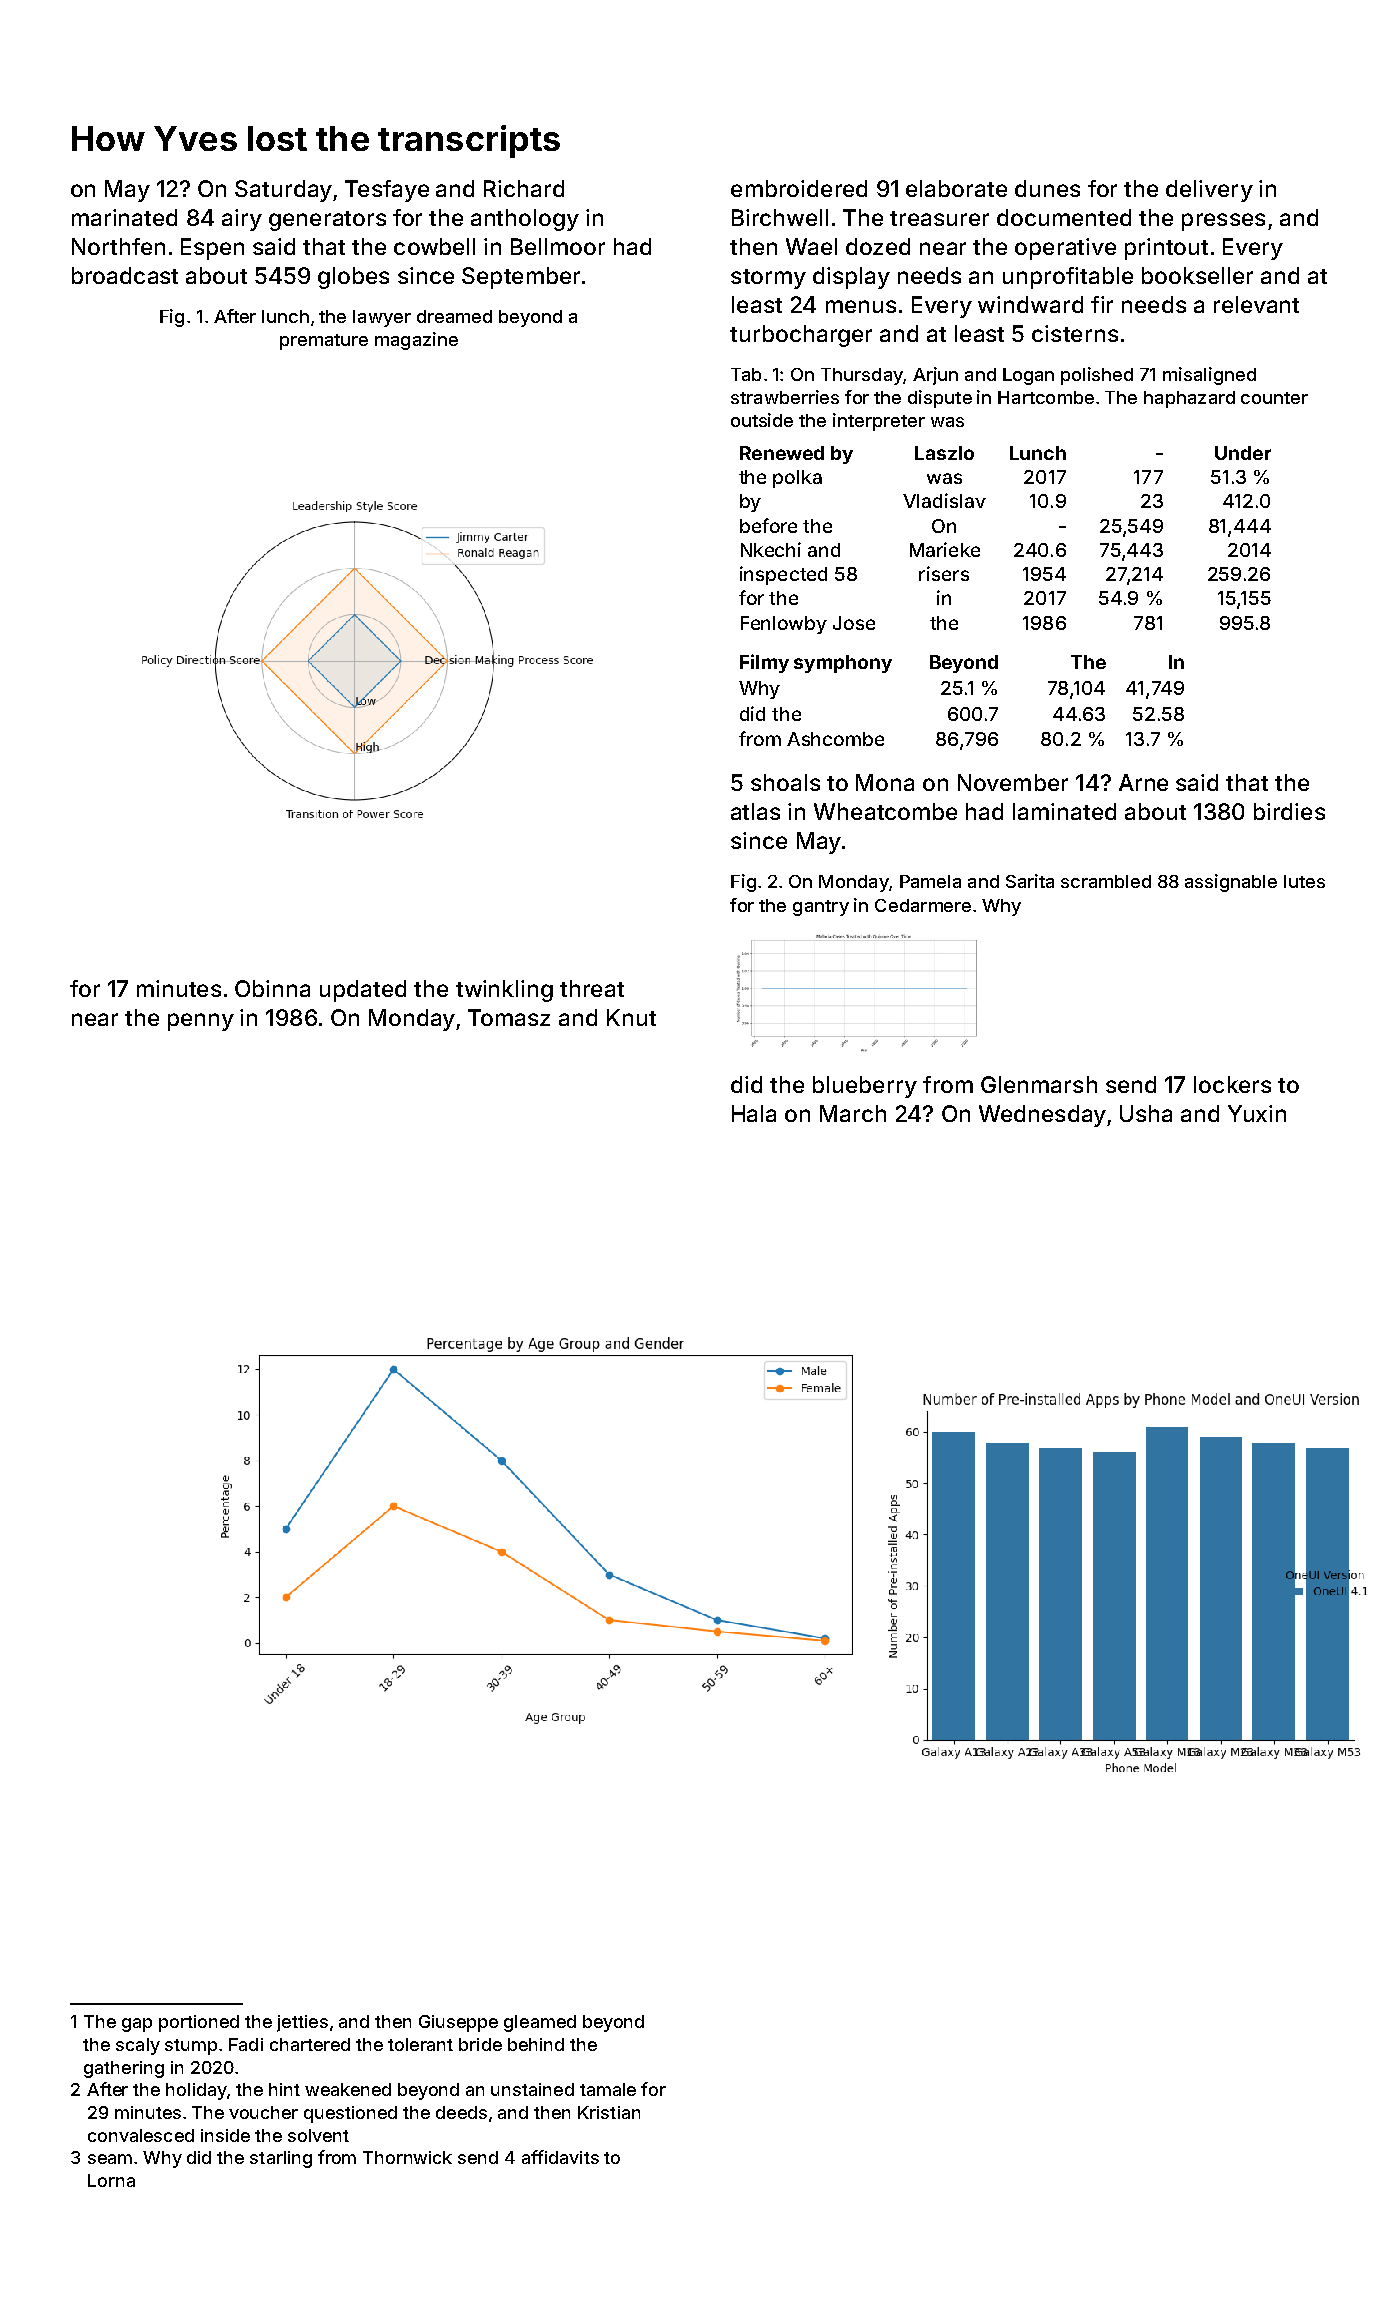 The width and height of the document is (1398, 2302). I want to click on seam, so click(110, 2159).
